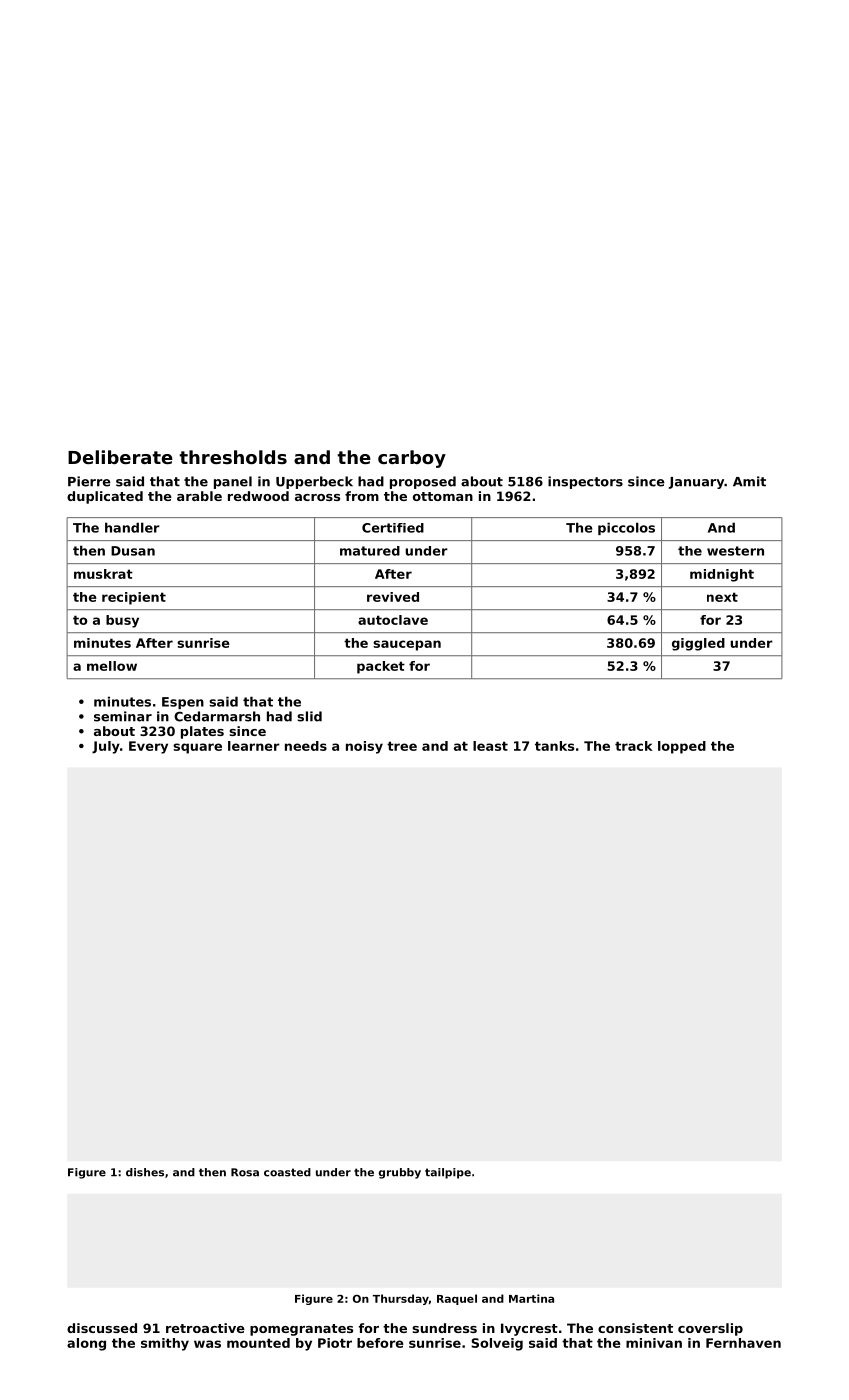  What do you see at coordinates (743, 1343) in the screenshot?
I see `Fernhaven` at bounding box center [743, 1343].
